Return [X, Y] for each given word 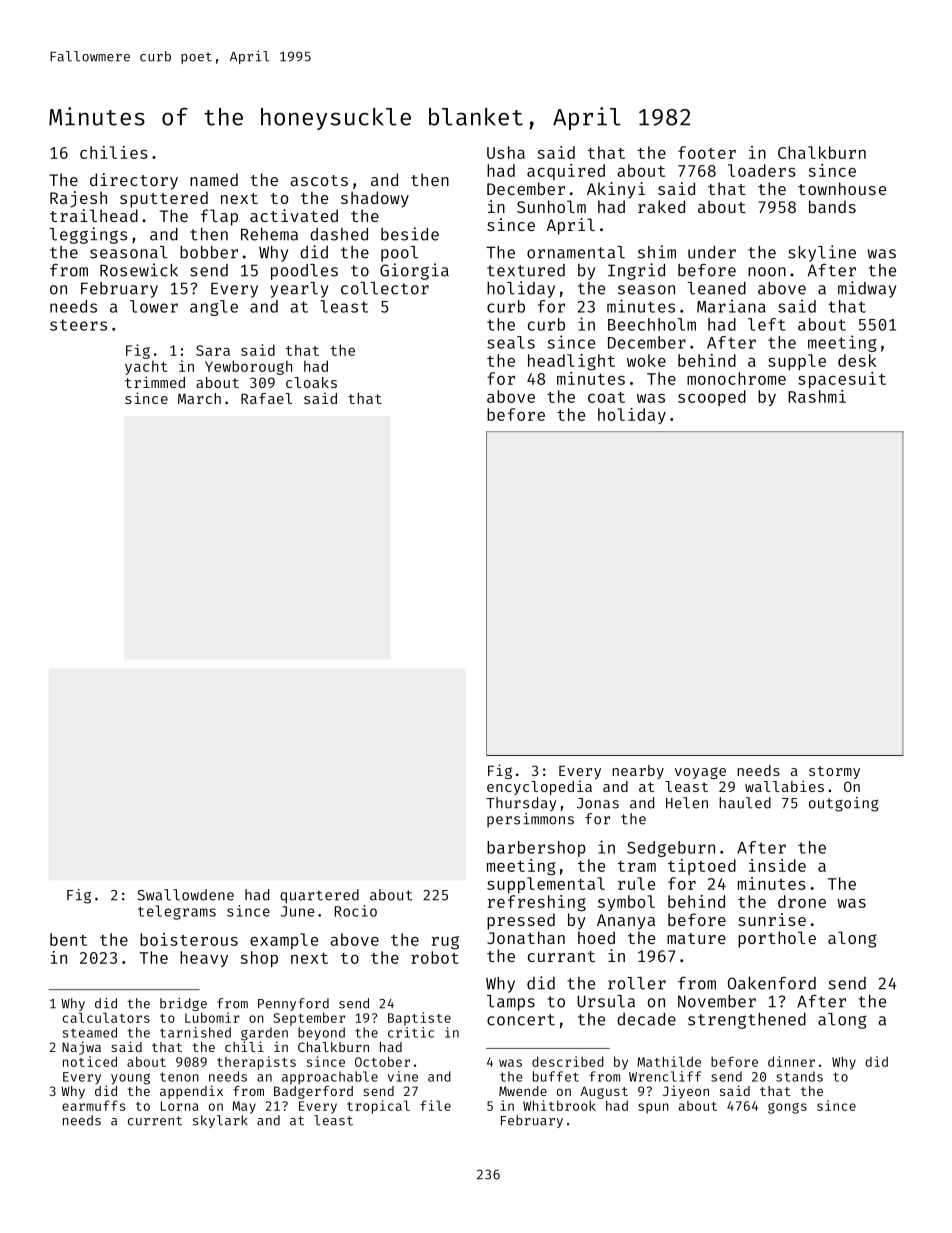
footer [707, 152]
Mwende [523, 1091]
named [214, 179]
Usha [506, 152]
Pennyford [293, 1004]
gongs [787, 1108]
